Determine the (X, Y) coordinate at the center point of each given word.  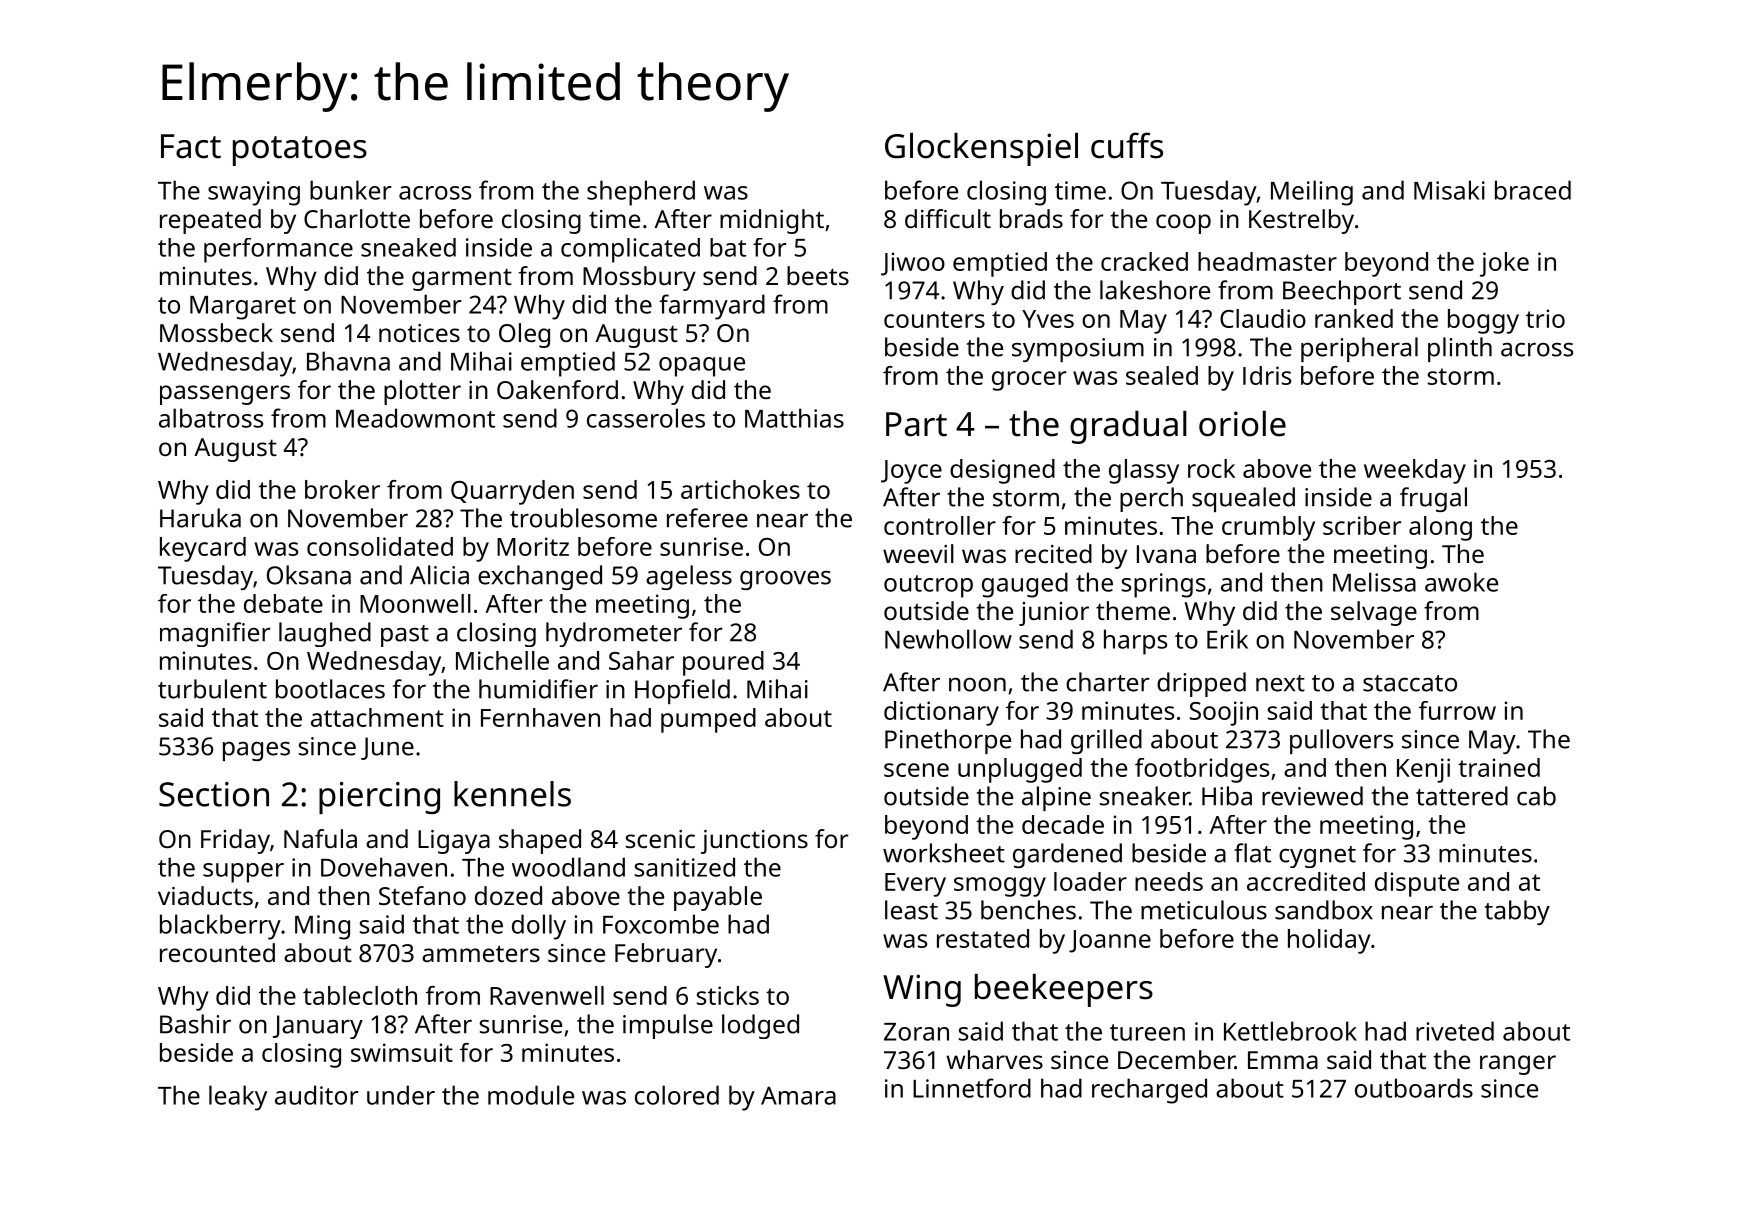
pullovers (1341, 741)
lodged (760, 1026)
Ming (322, 927)
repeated (210, 221)
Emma (1283, 1060)
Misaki (1449, 190)
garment (462, 279)
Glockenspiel (981, 149)
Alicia (439, 575)
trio (1545, 318)
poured (723, 663)
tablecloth (360, 995)
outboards (1414, 1088)
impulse (668, 1026)
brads (1031, 218)
